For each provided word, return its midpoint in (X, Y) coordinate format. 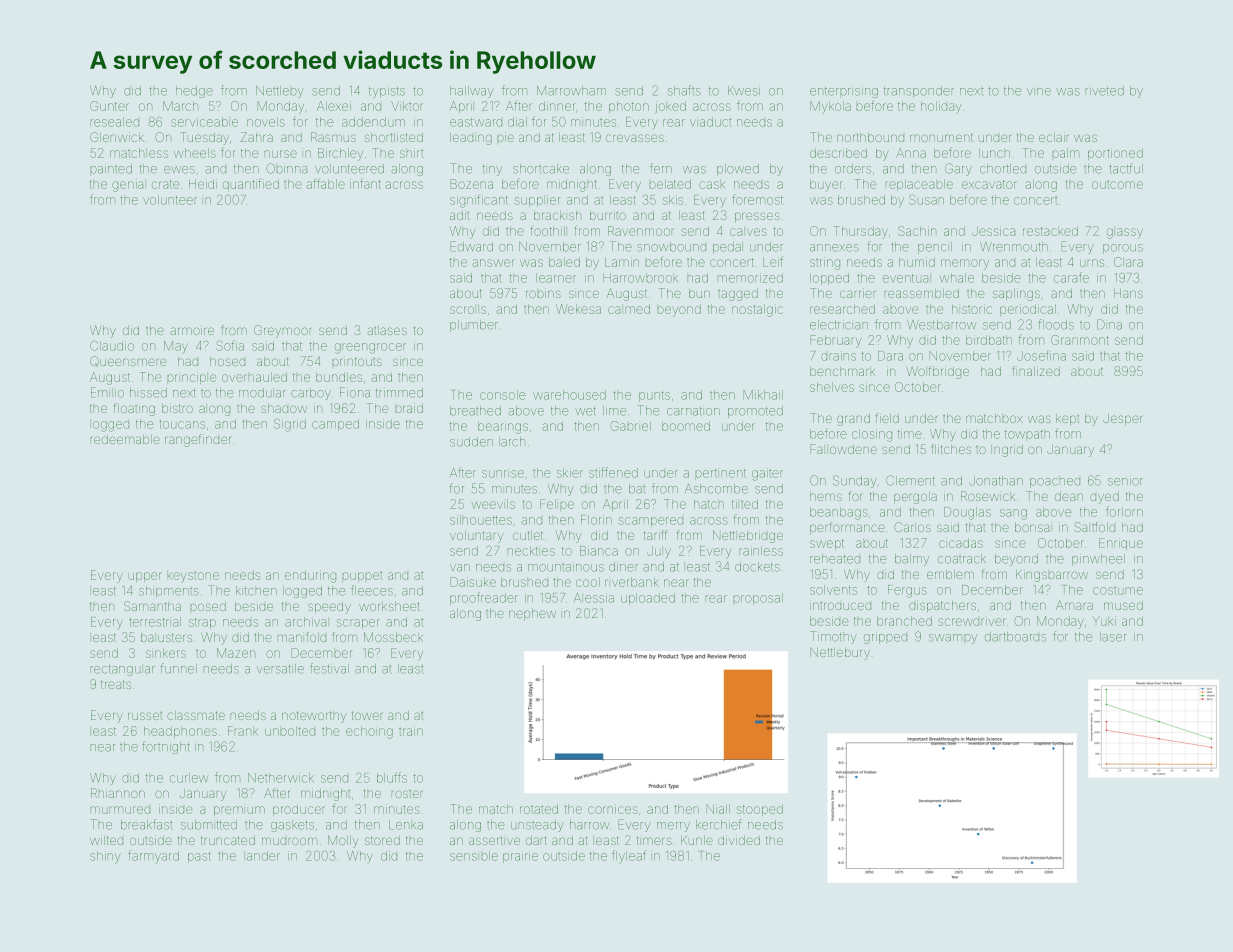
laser (1113, 637)
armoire (192, 331)
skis (673, 200)
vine (1039, 92)
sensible (474, 856)
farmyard (153, 856)
